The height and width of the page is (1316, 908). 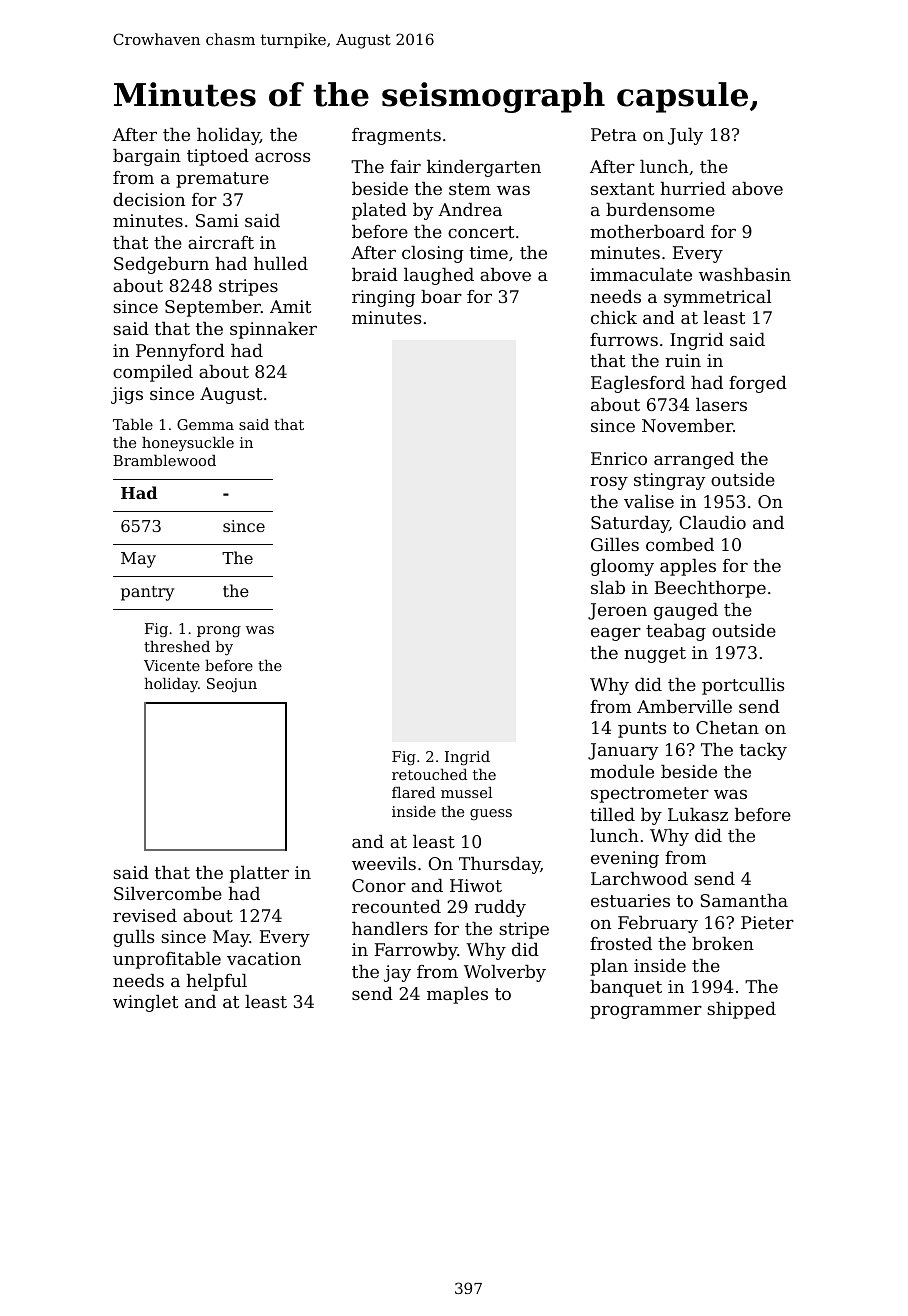 I want to click on retouched, so click(x=429, y=774).
